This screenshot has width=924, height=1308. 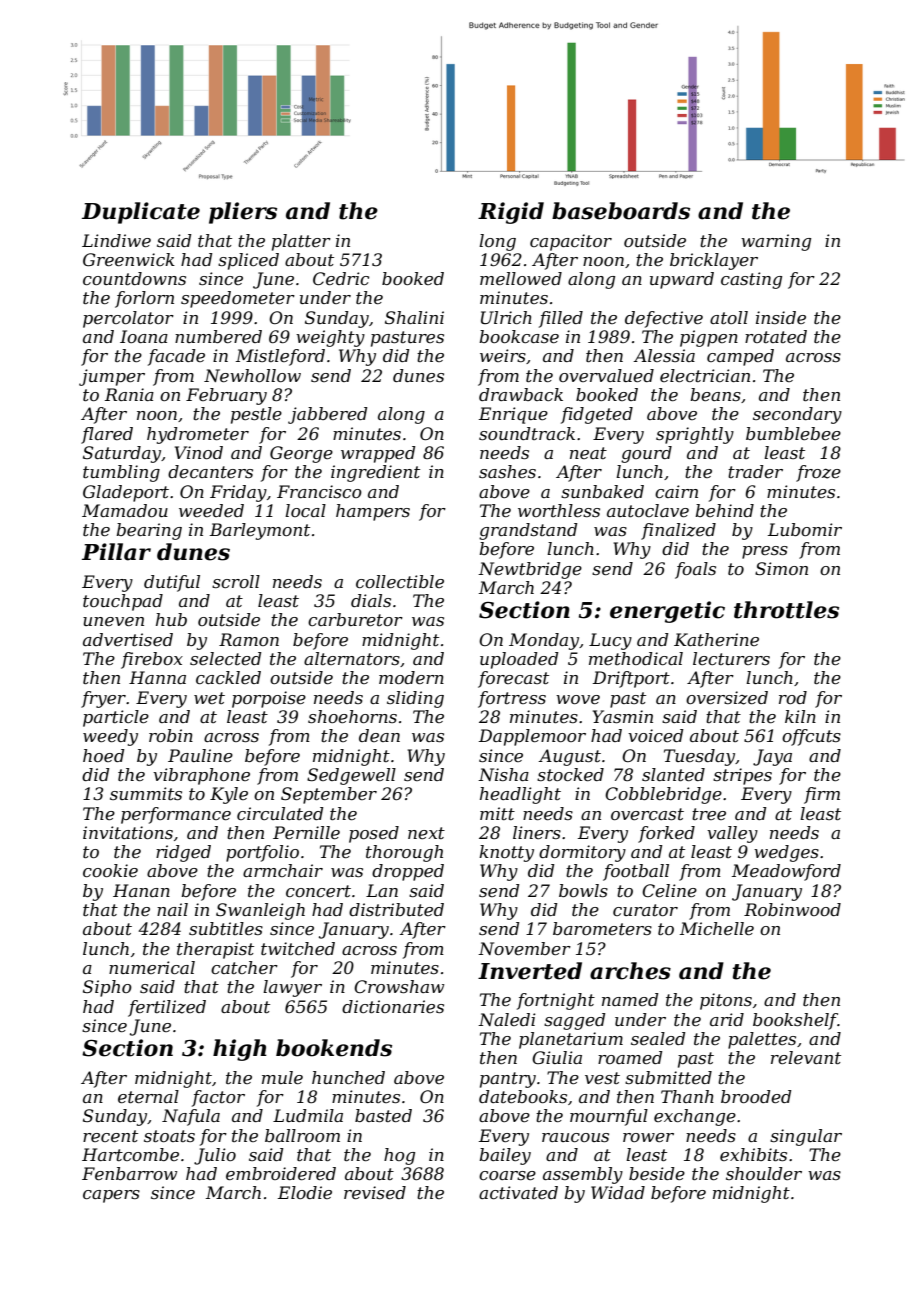 I want to click on weeded, so click(x=211, y=510).
